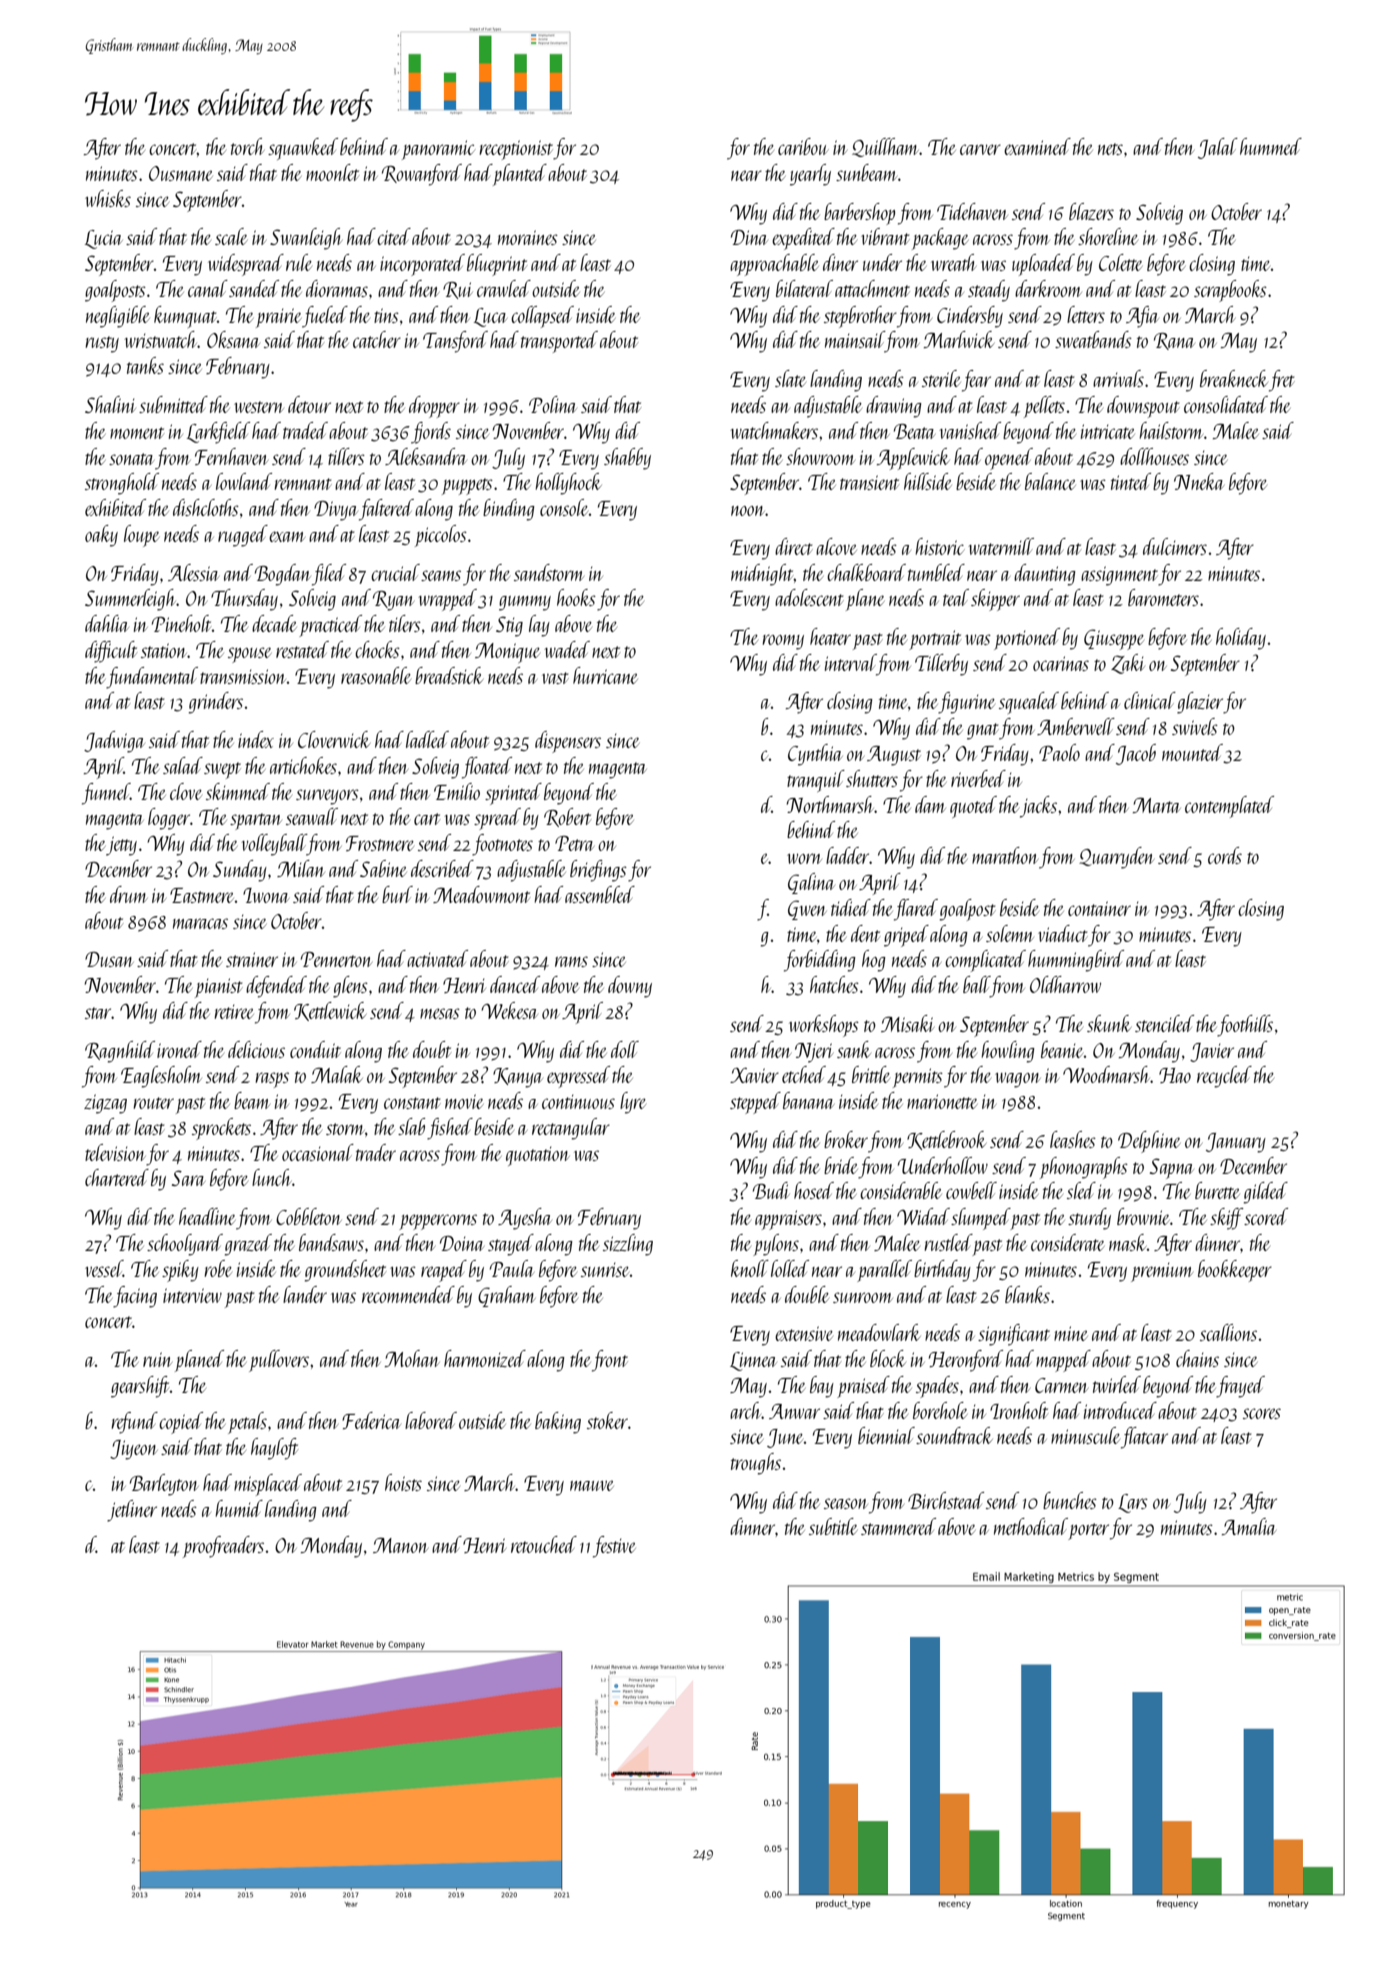  Describe the element at coordinates (1109, 1023) in the page. I see `skunk` at that location.
